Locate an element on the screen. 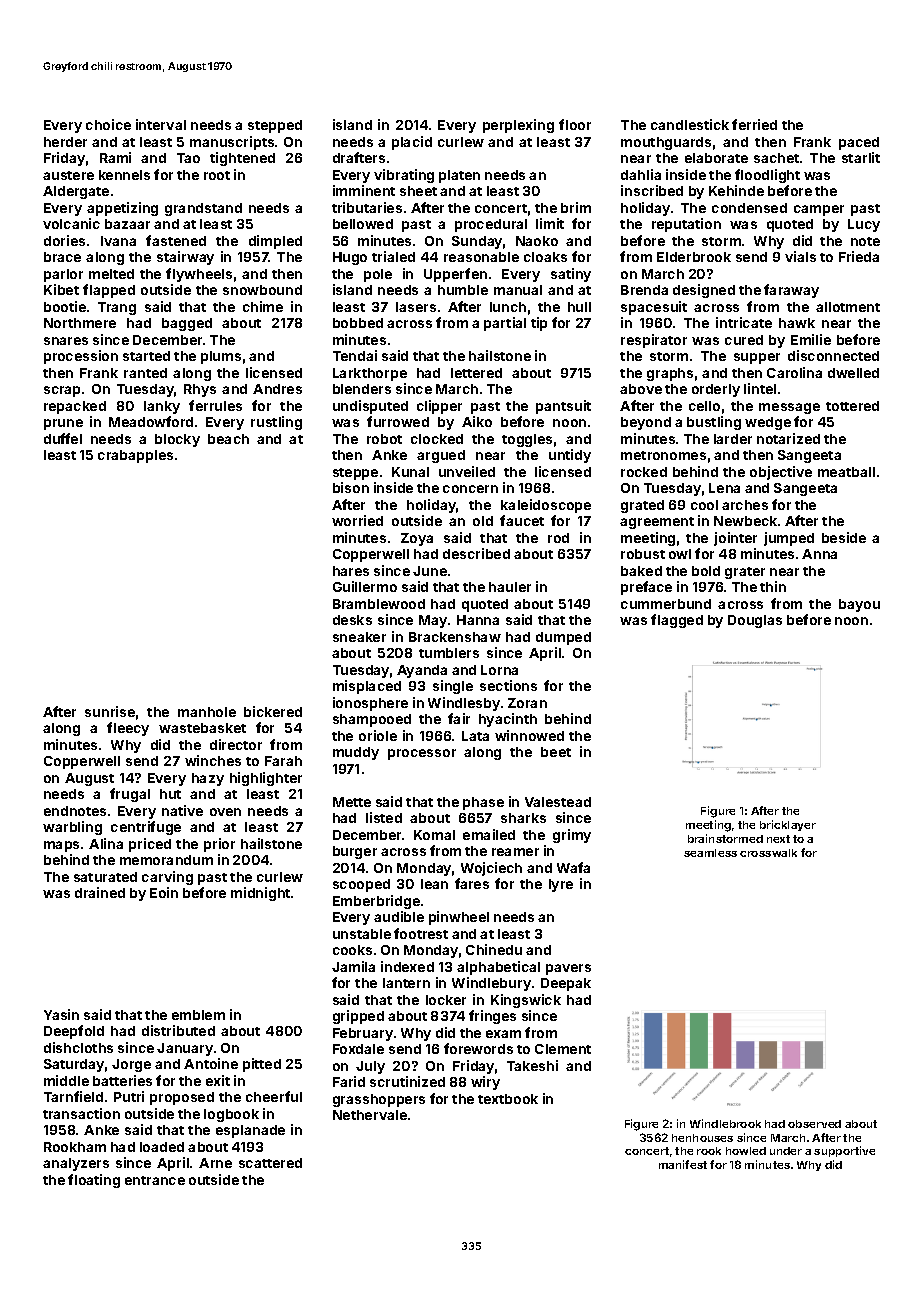  brim is located at coordinates (576, 207).
